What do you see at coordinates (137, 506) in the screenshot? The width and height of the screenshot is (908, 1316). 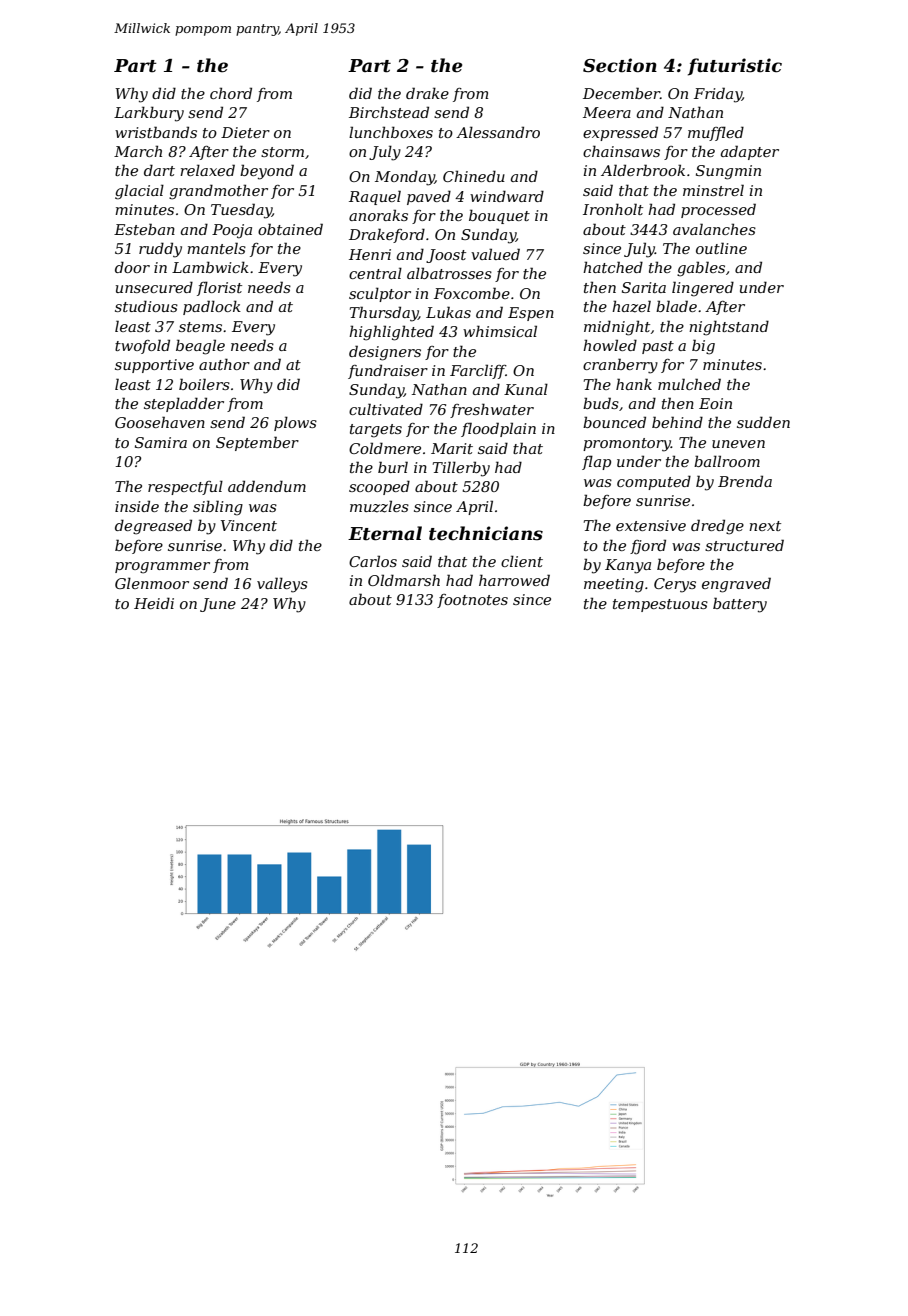 I see `inside` at bounding box center [137, 506].
